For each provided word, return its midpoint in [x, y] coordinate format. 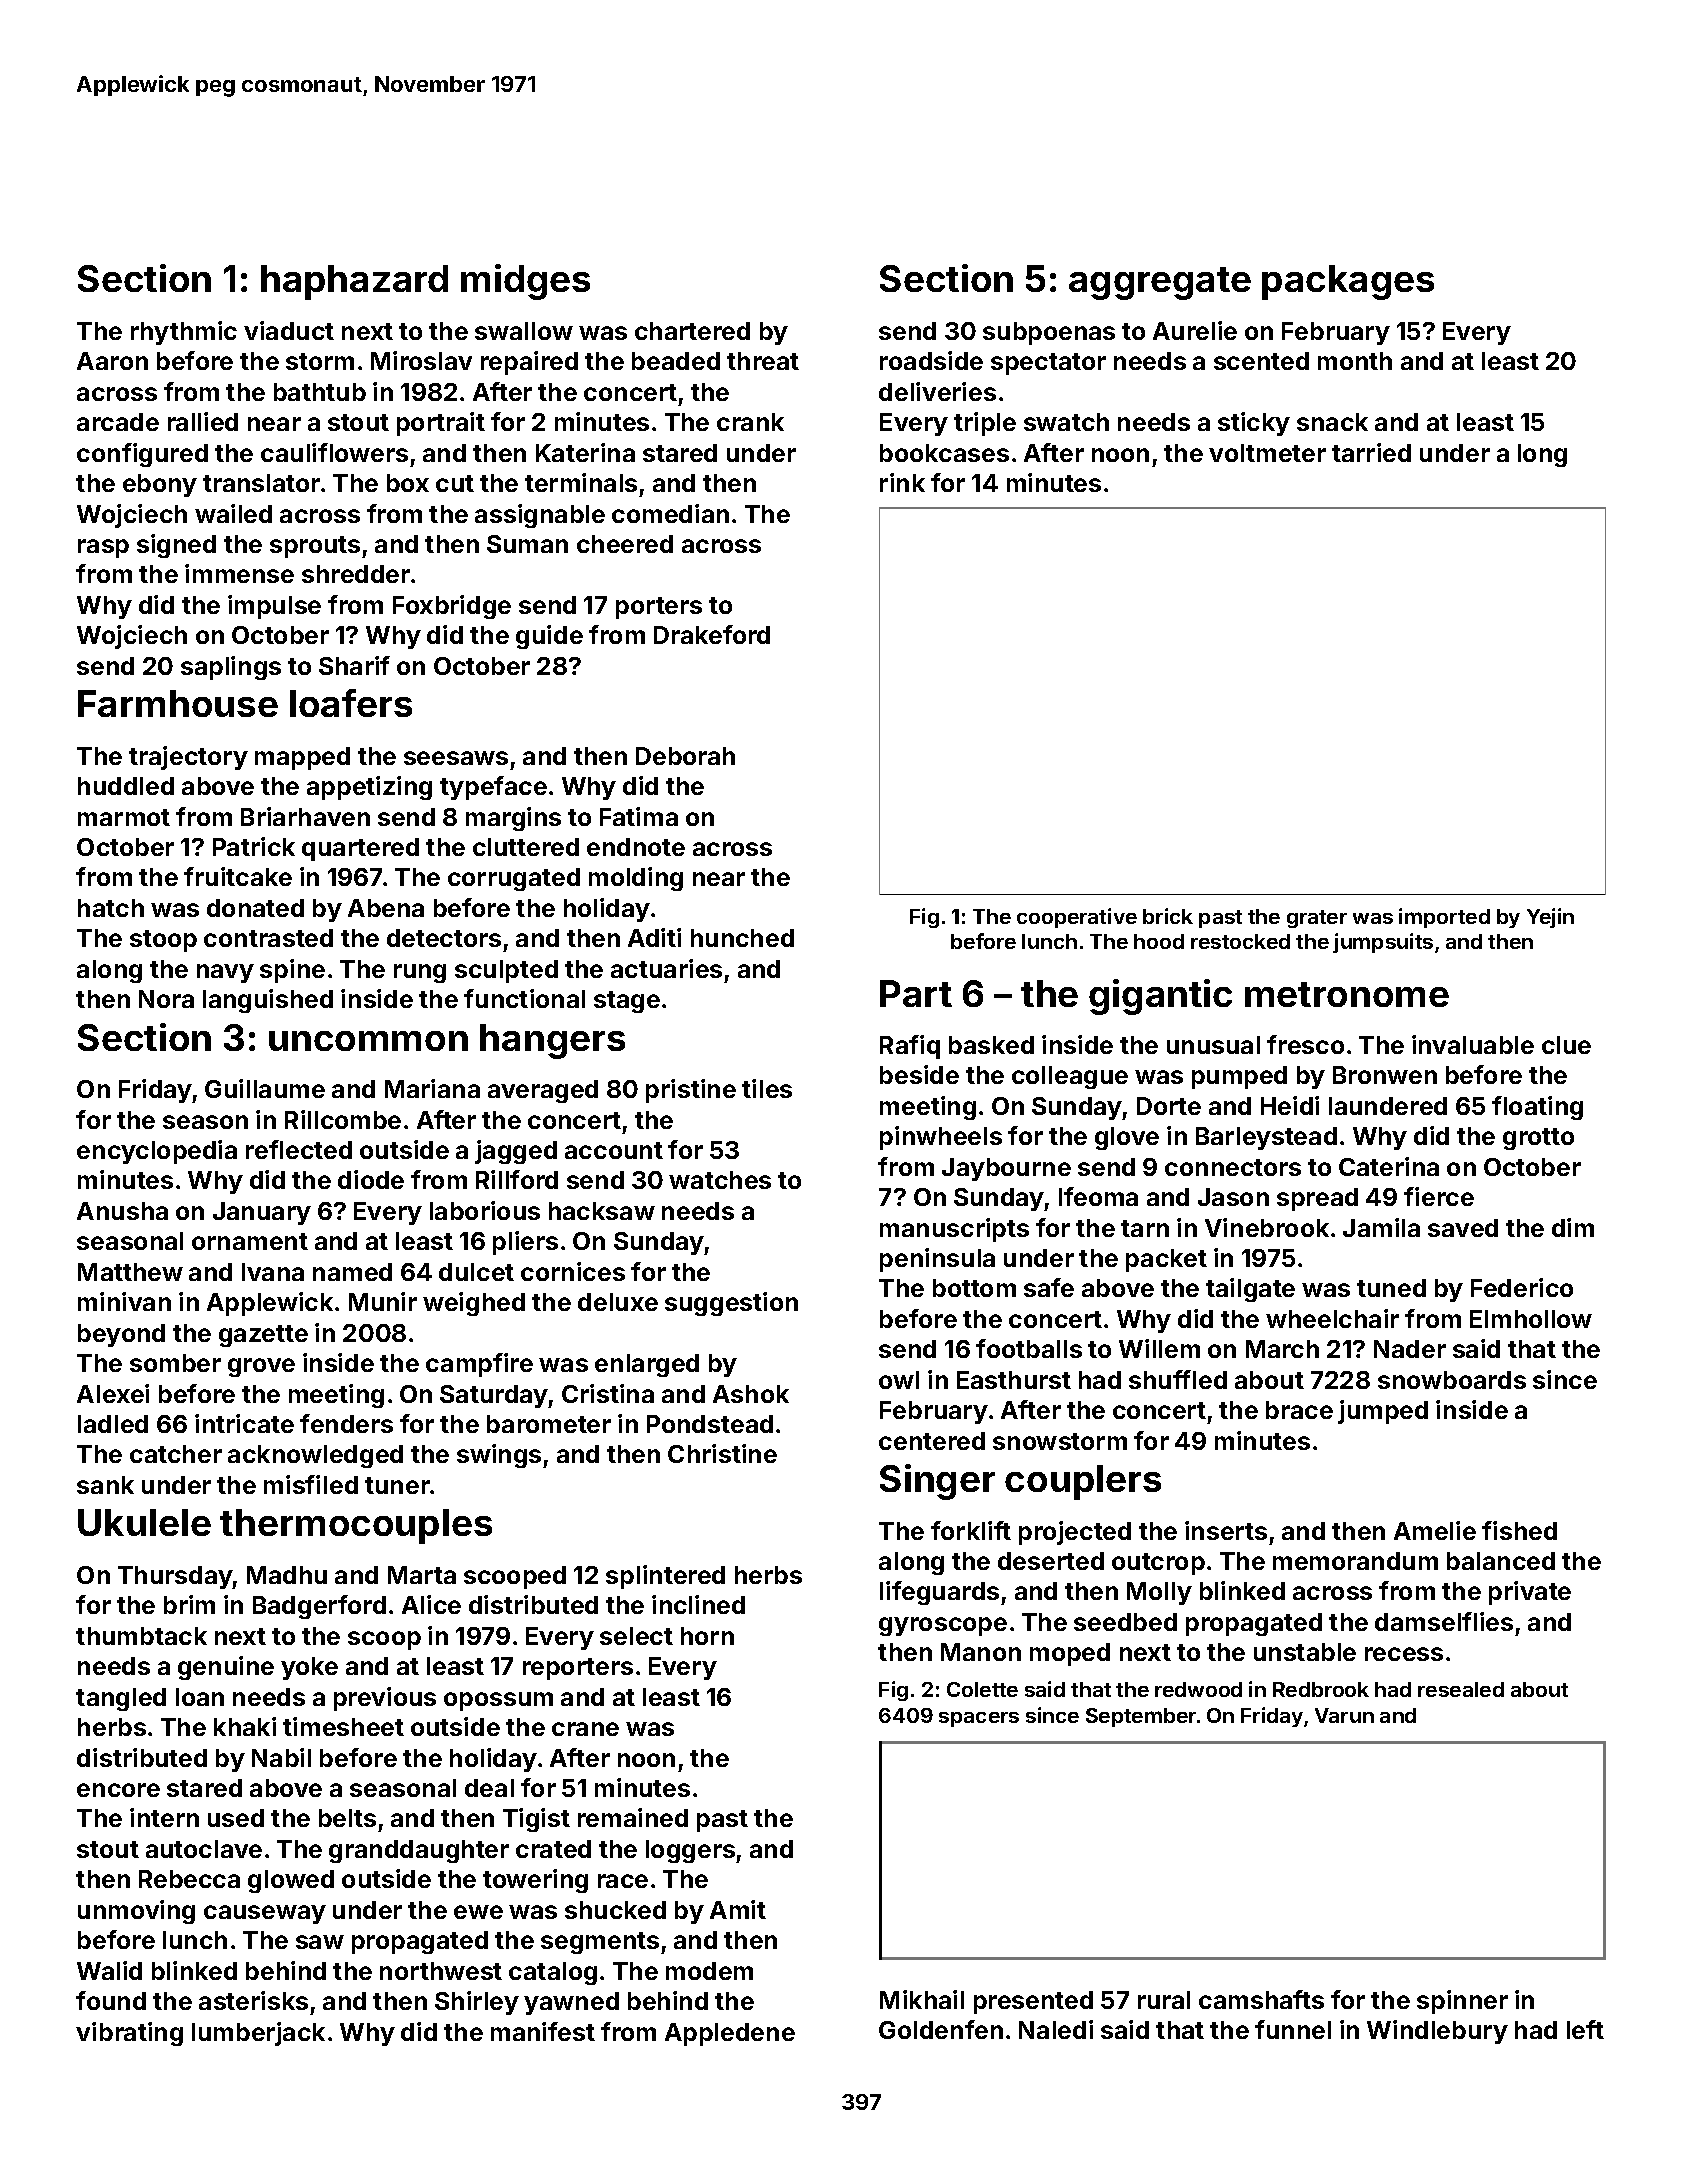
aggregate [1160, 283]
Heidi [1290, 1105]
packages [1348, 282]
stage [627, 1002]
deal [489, 1788]
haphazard [354, 282]
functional [524, 998]
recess [1404, 1654]
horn [707, 1636]
